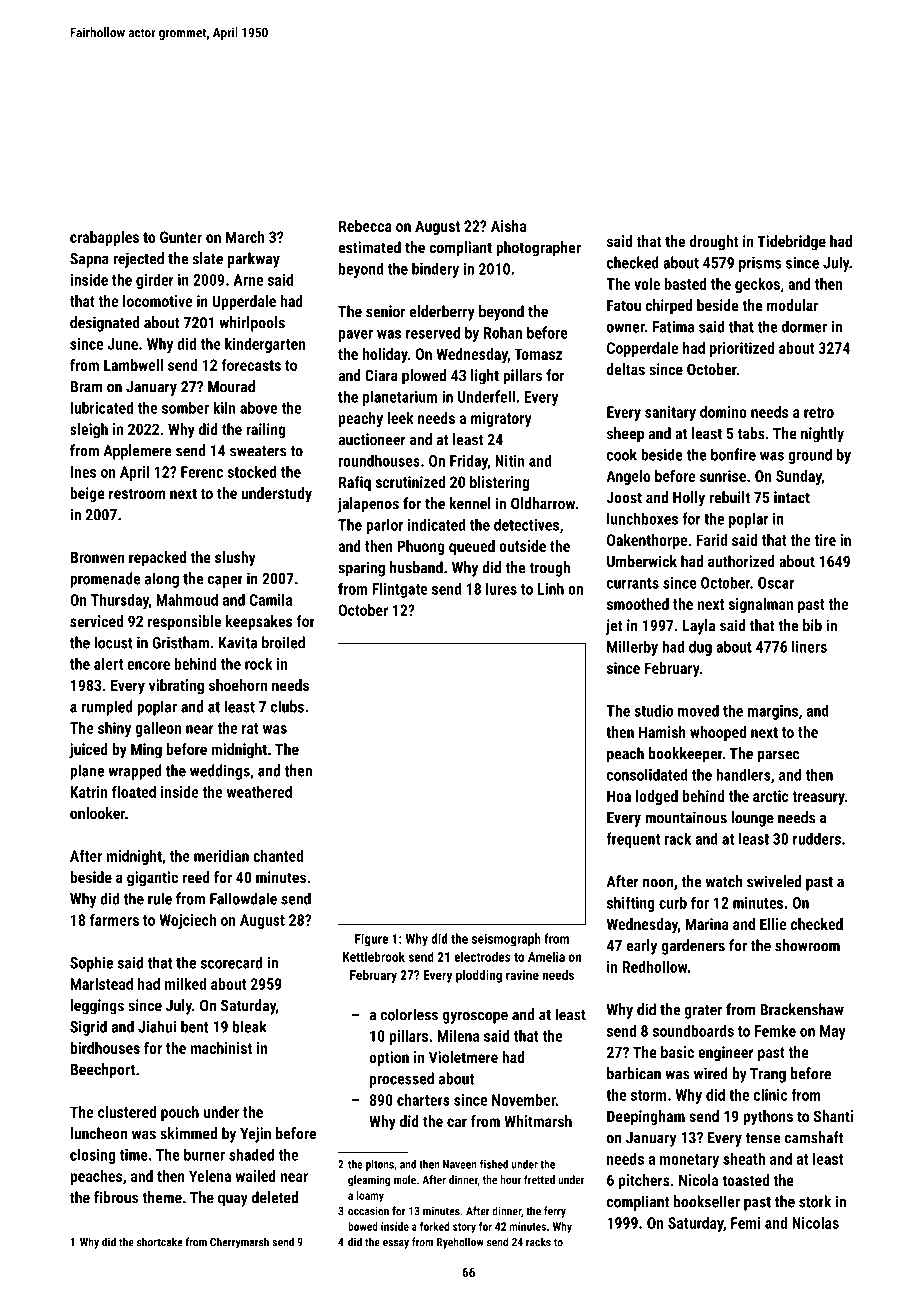 This image has height=1308, width=924. Describe the element at coordinates (89, 431) in the image. I see `sleigh` at that location.
